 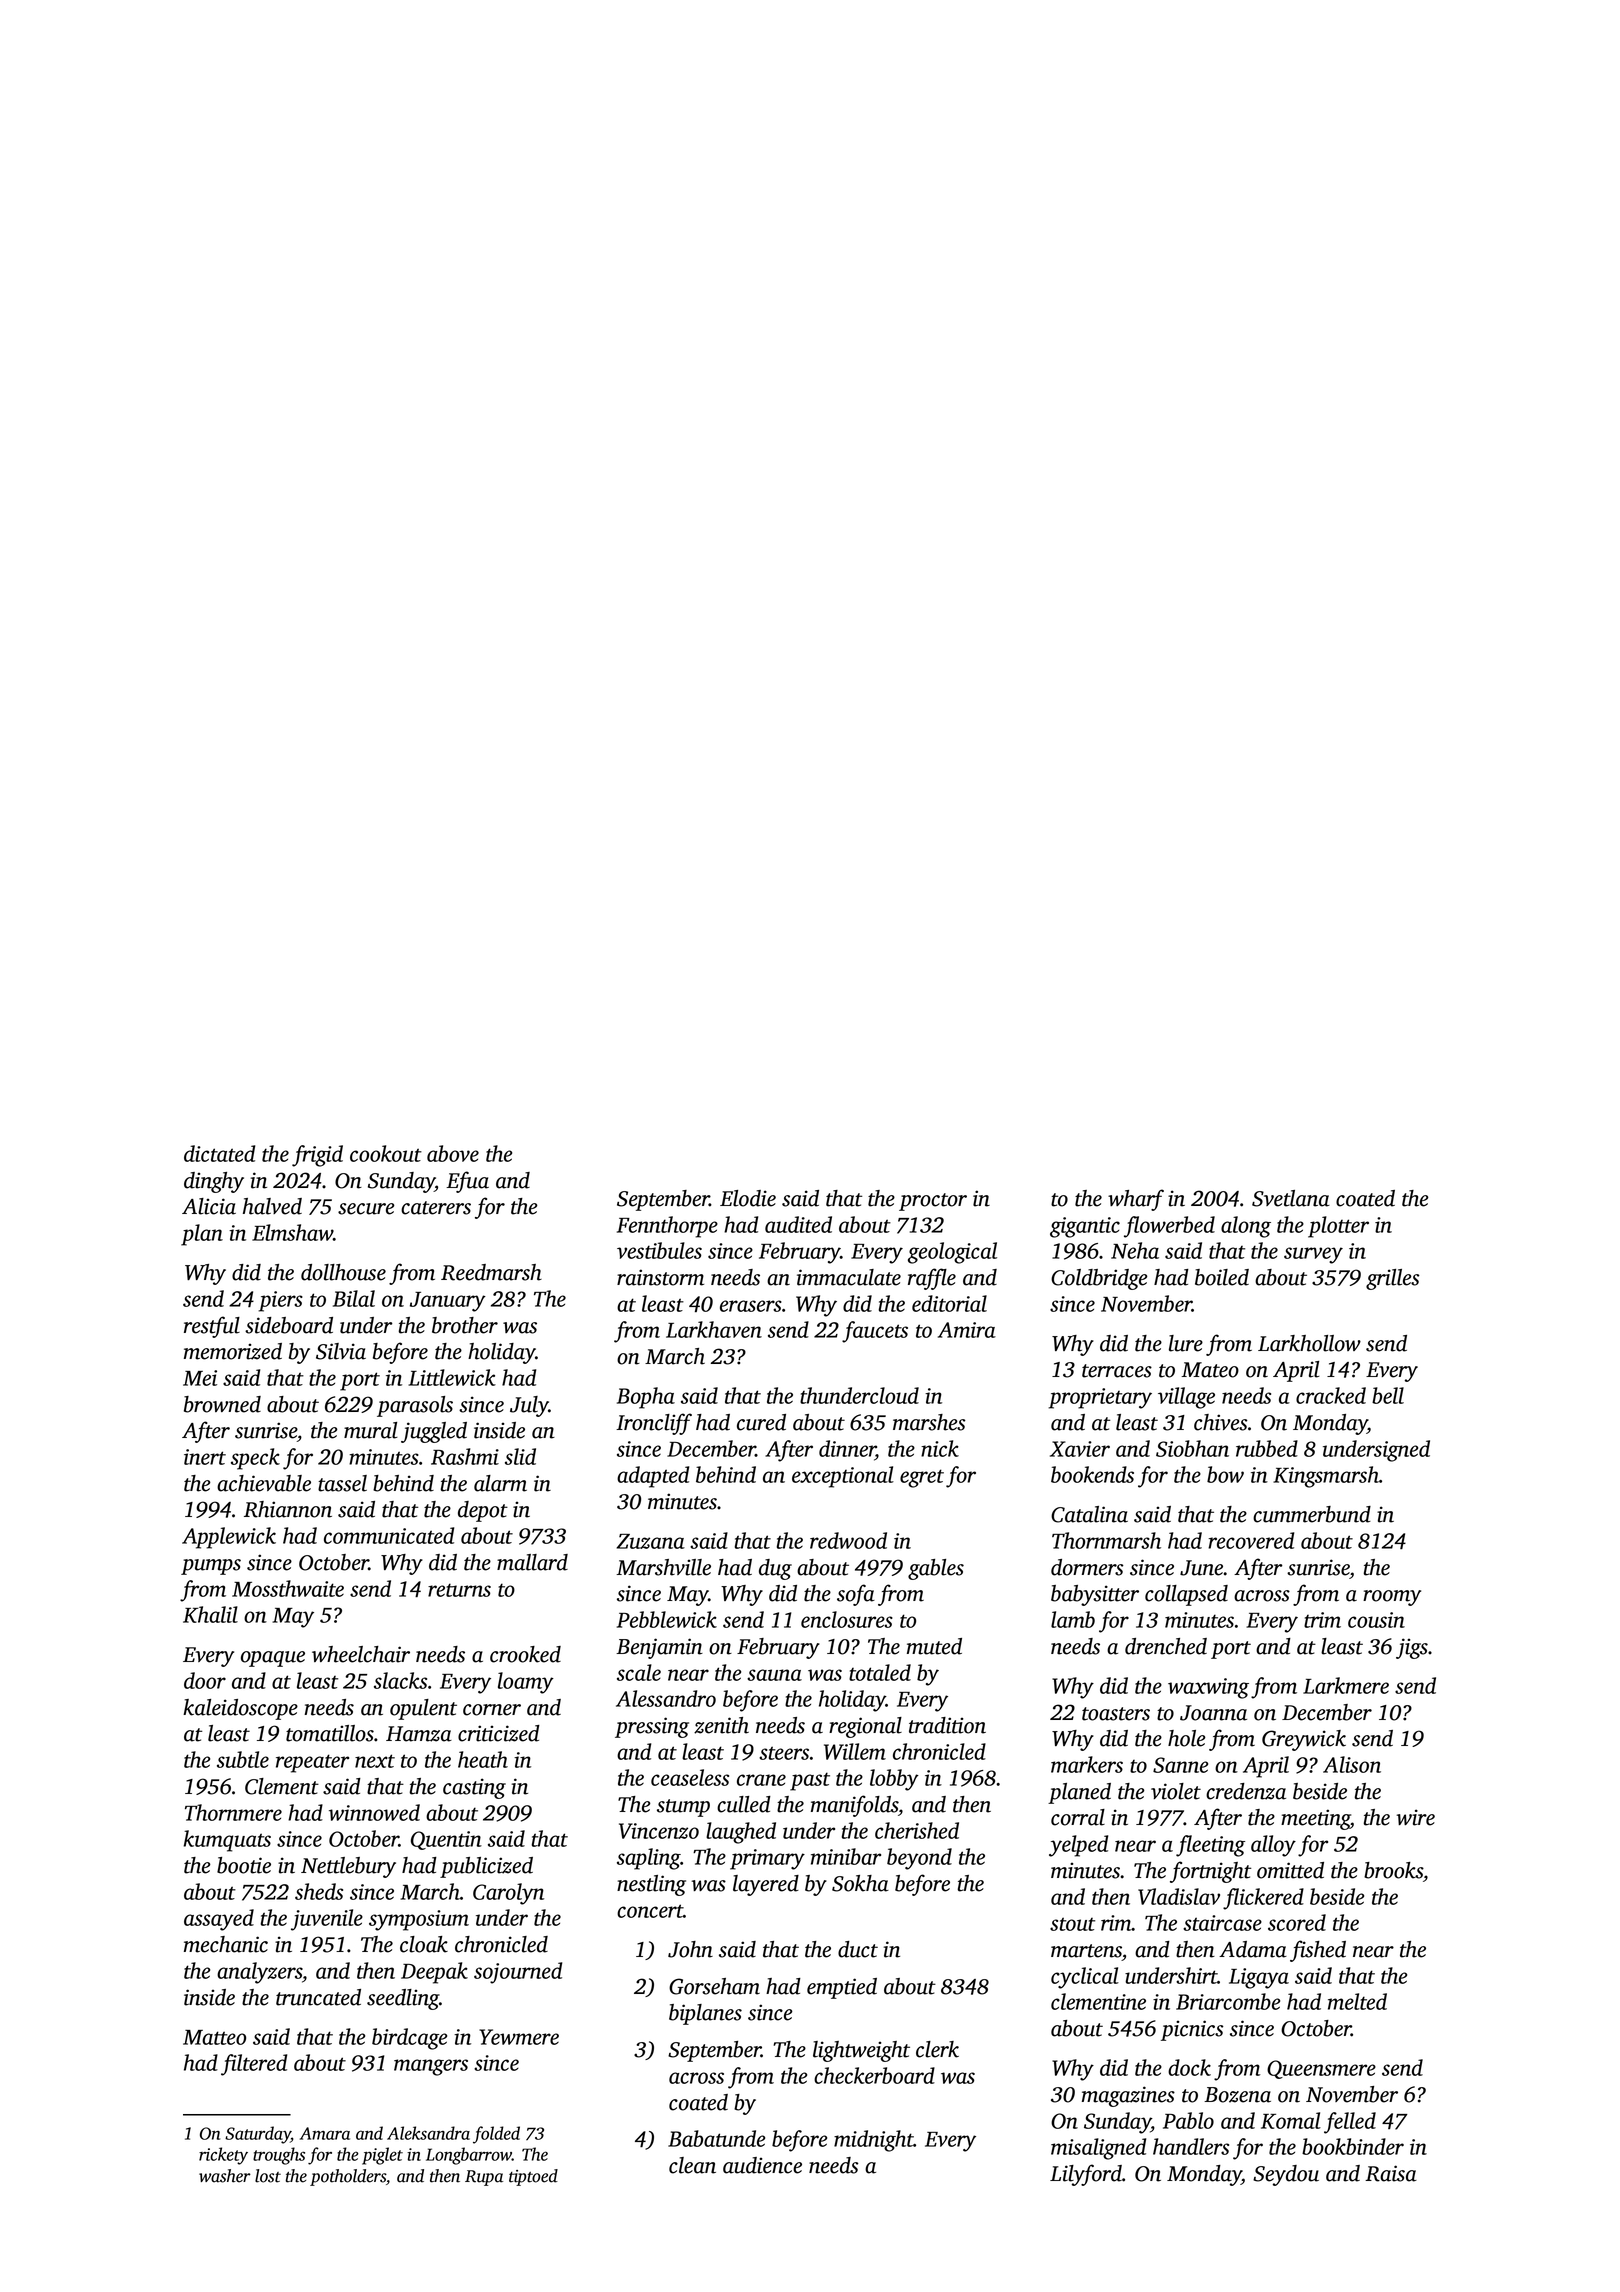 I want to click on Siobhan, so click(x=1192, y=1448).
